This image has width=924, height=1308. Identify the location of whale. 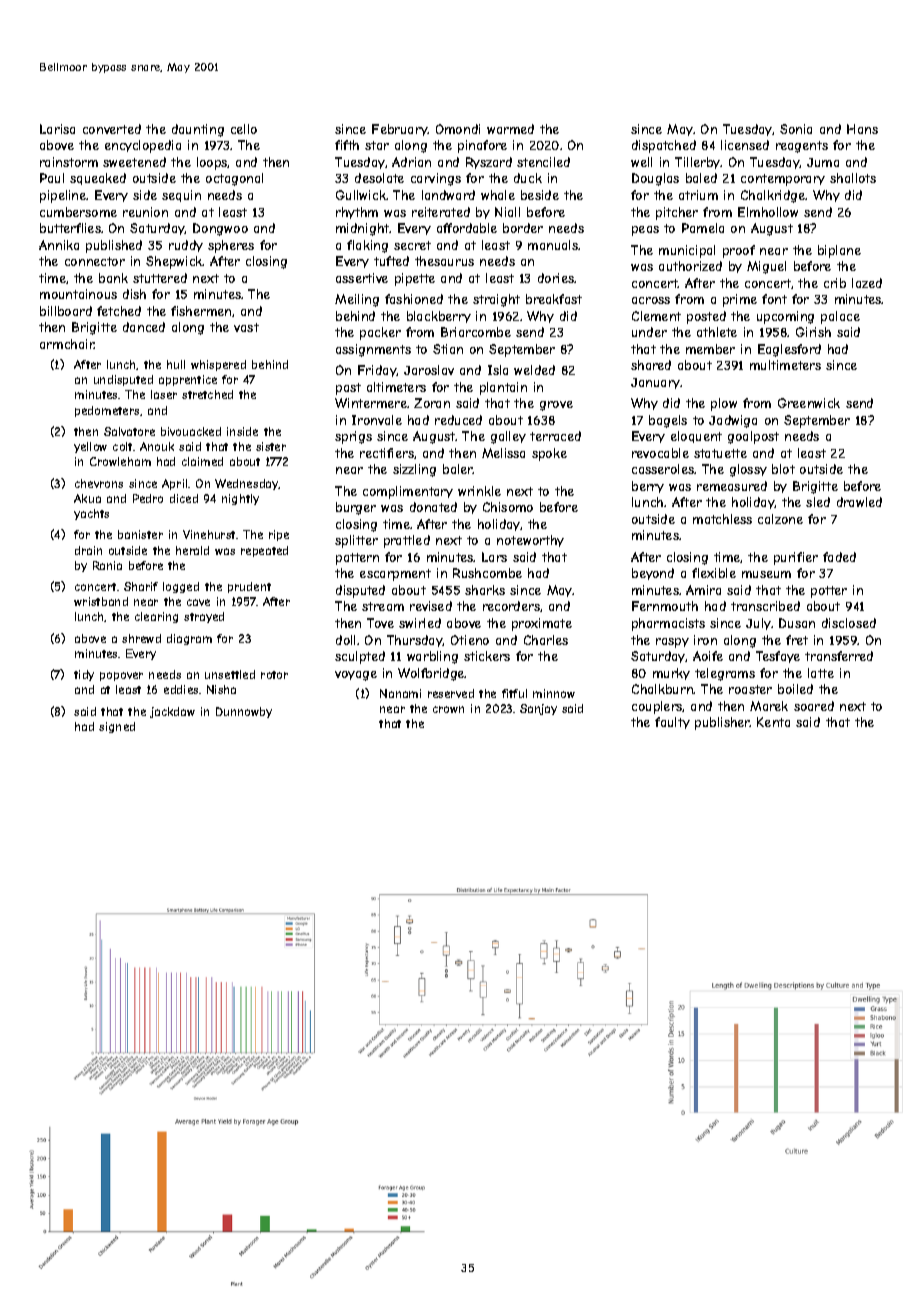
(498, 195).
